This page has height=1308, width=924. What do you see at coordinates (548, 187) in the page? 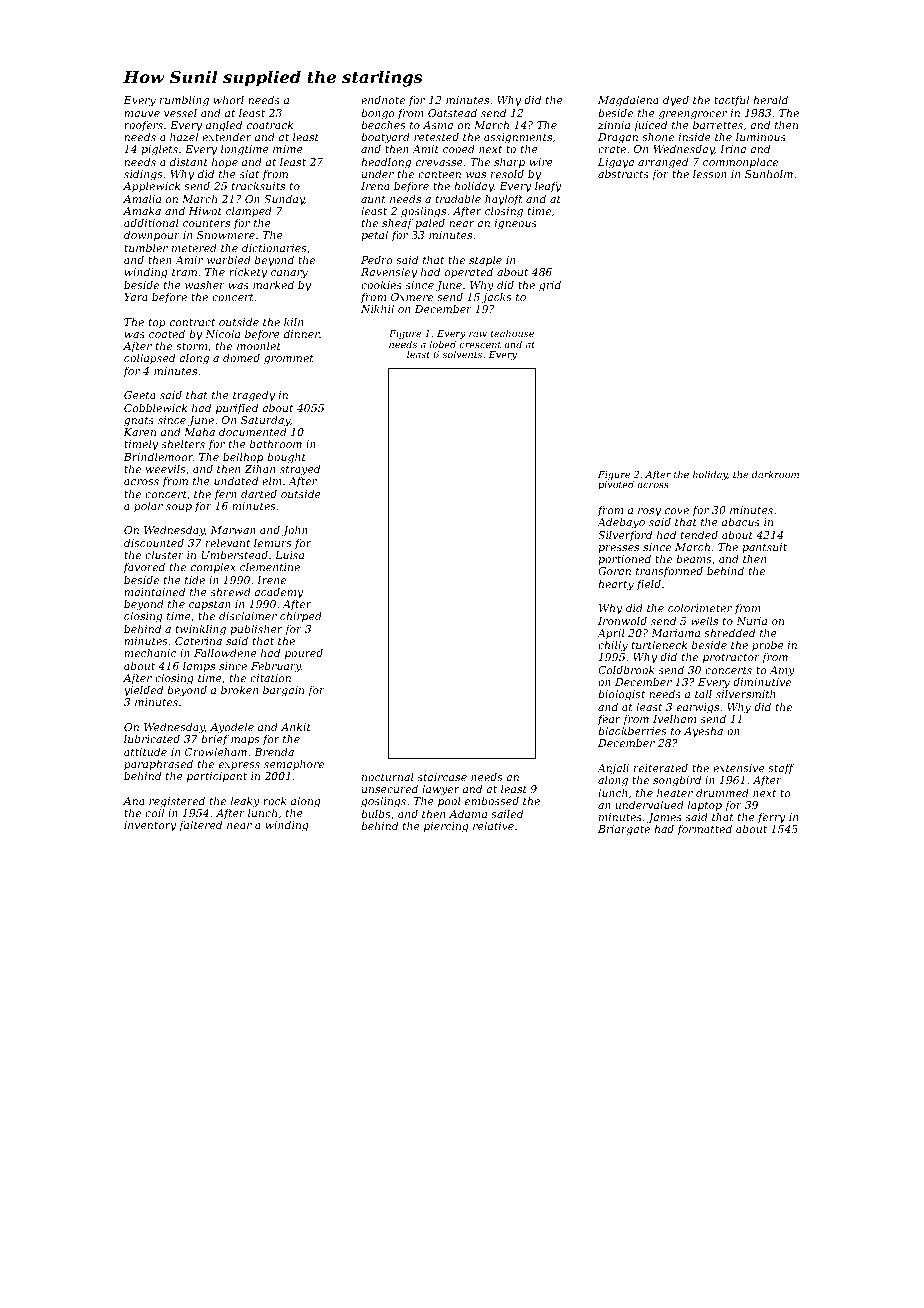
I see `leafy` at bounding box center [548, 187].
